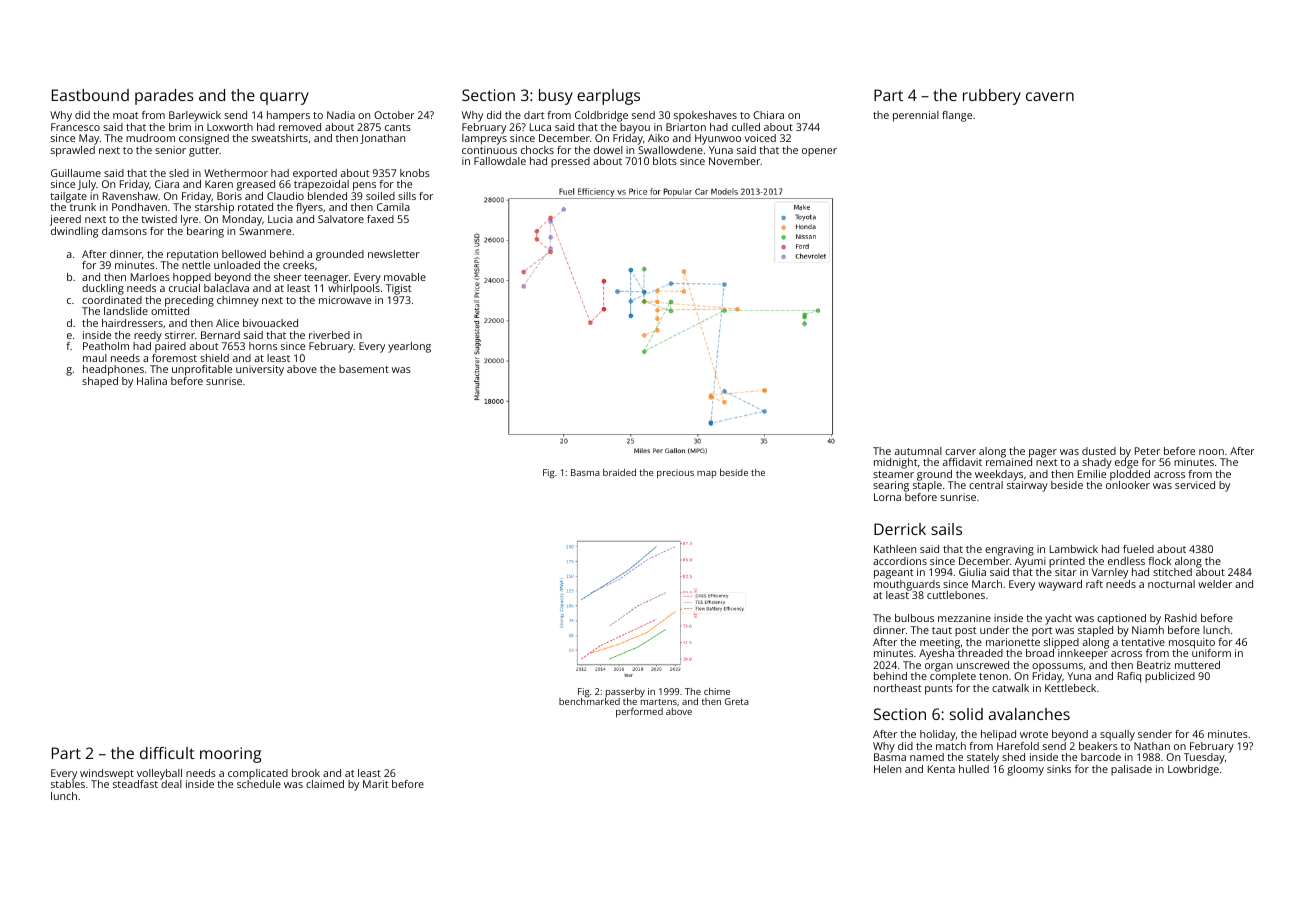 The height and width of the screenshot is (924, 1308). What do you see at coordinates (819, 152) in the screenshot?
I see `opener` at bounding box center [819, 152].
